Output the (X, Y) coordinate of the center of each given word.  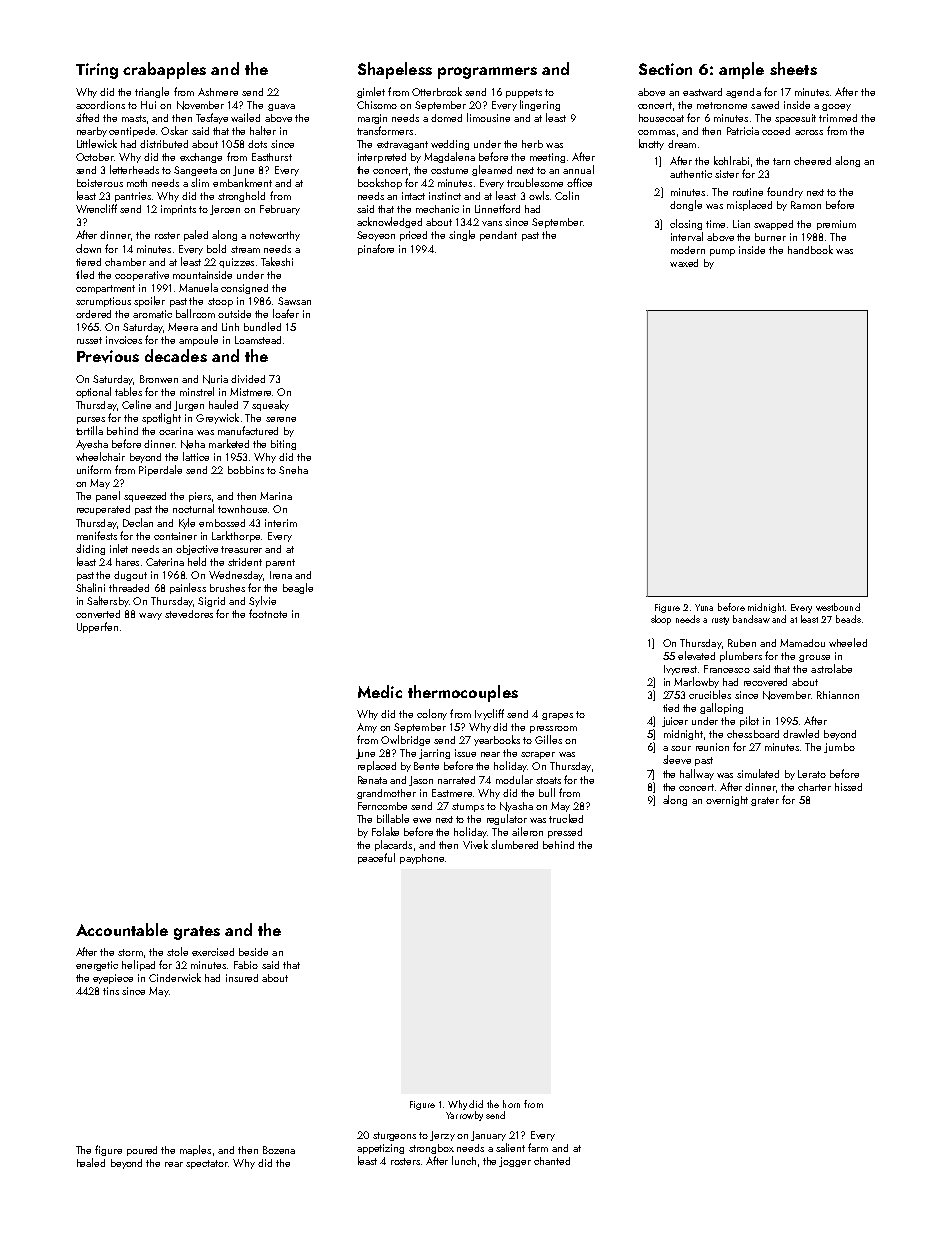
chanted (552, 1161)
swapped (773, 225)
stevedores (189, 614)
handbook (810, 249)
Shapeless (395, 70)
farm (538, 1147)
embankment (242, 182)
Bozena (279, 1150)
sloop (661, 620)
